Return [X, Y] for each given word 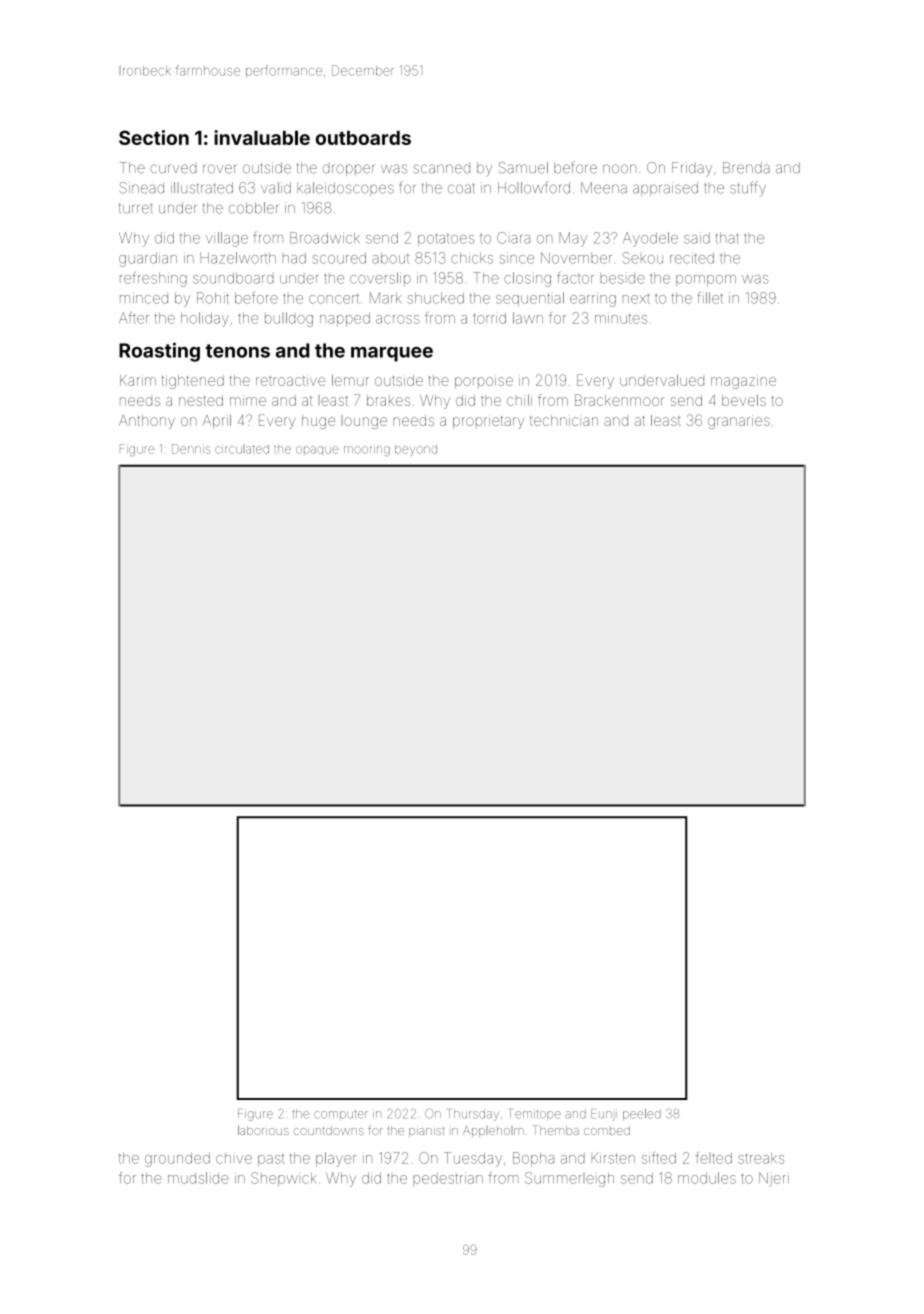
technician [564, 420]
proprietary [488, 422]
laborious [263, 1130]
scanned [441, 169]
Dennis [191, 449]
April [216, 422]
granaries [739, 422]
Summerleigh [569, 1179]
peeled [642, 1114]
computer [341, 1115]
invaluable [262, 137]
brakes [388, 400]
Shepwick [283, 1179]
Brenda [746, 168]
